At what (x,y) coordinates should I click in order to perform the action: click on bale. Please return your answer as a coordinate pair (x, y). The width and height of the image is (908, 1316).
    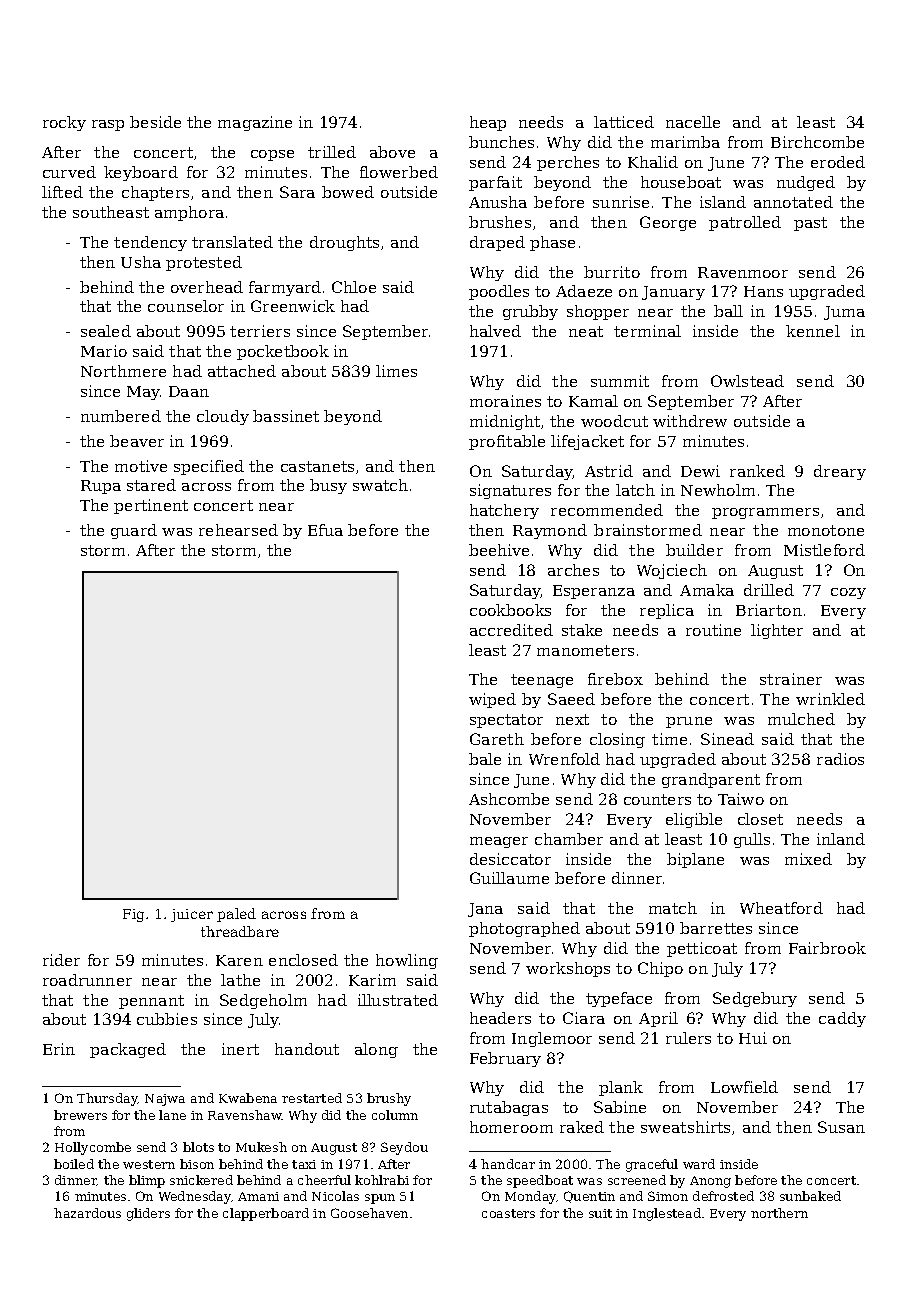
    Looking at the image, I should click on (485, 759).
